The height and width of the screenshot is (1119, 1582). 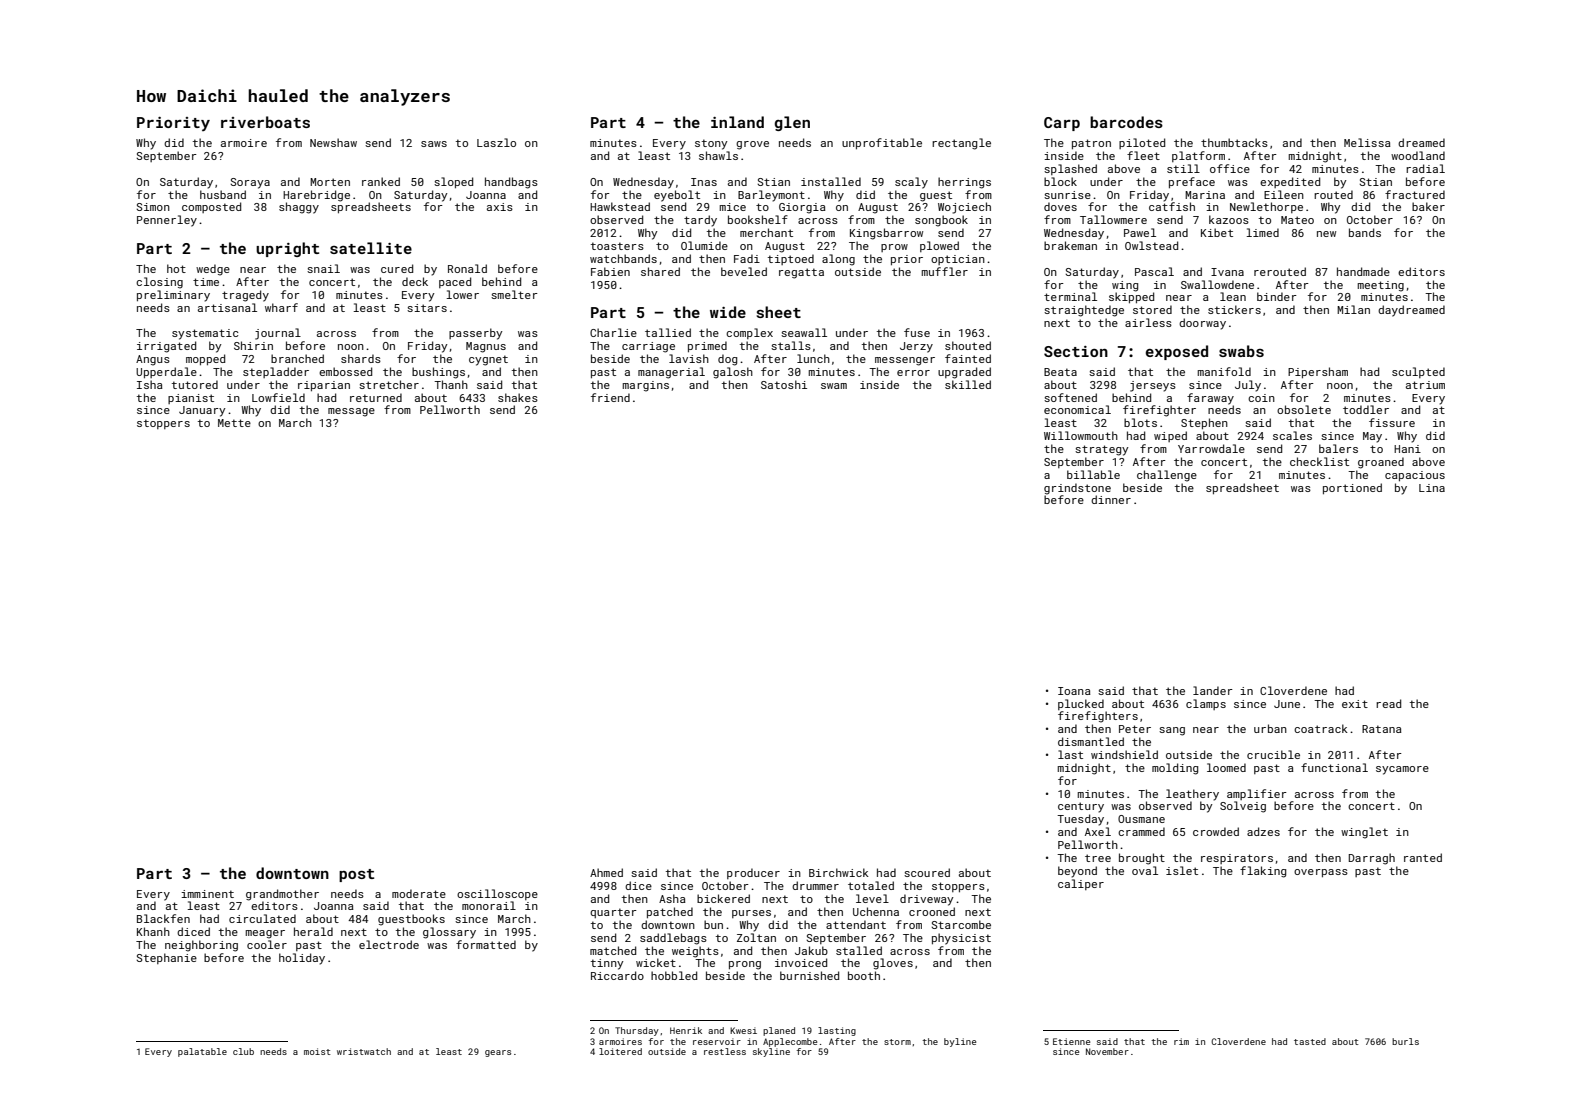 What do you see at coordinates (434, 144) in the screenshot?
I see `saws` at bounding box center [434, 144].
